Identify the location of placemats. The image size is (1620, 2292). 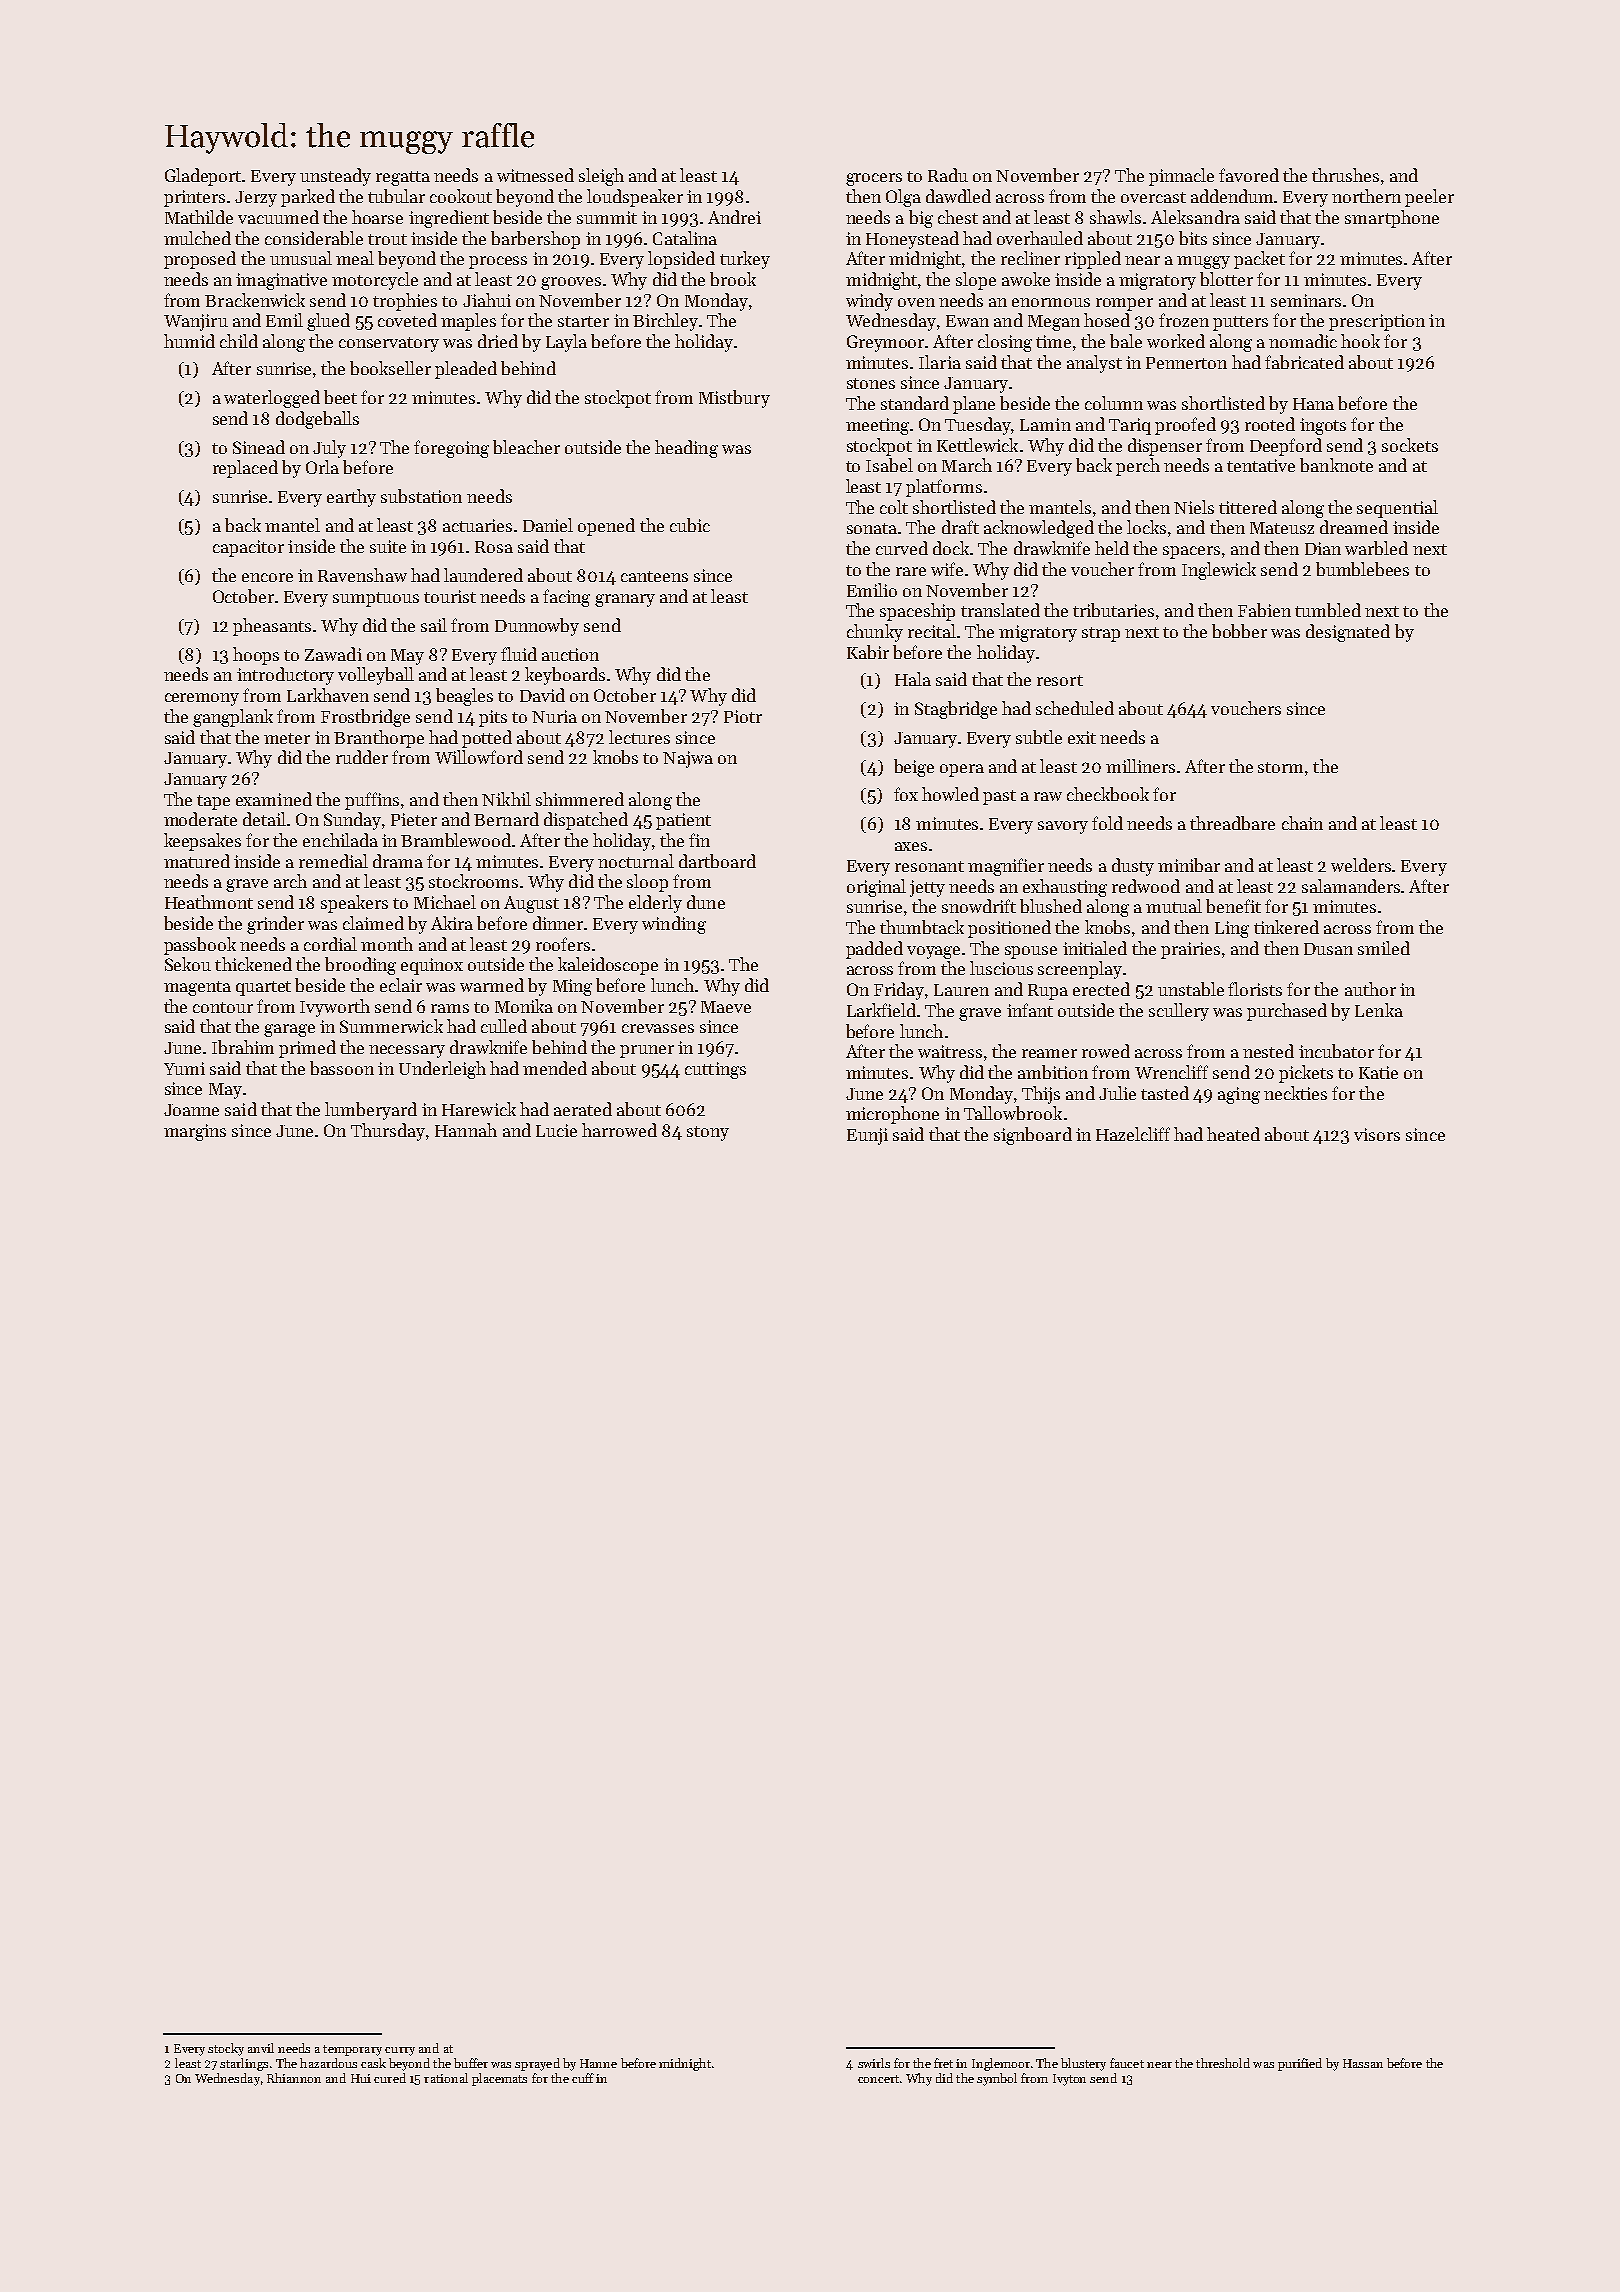
(499, 2079).
